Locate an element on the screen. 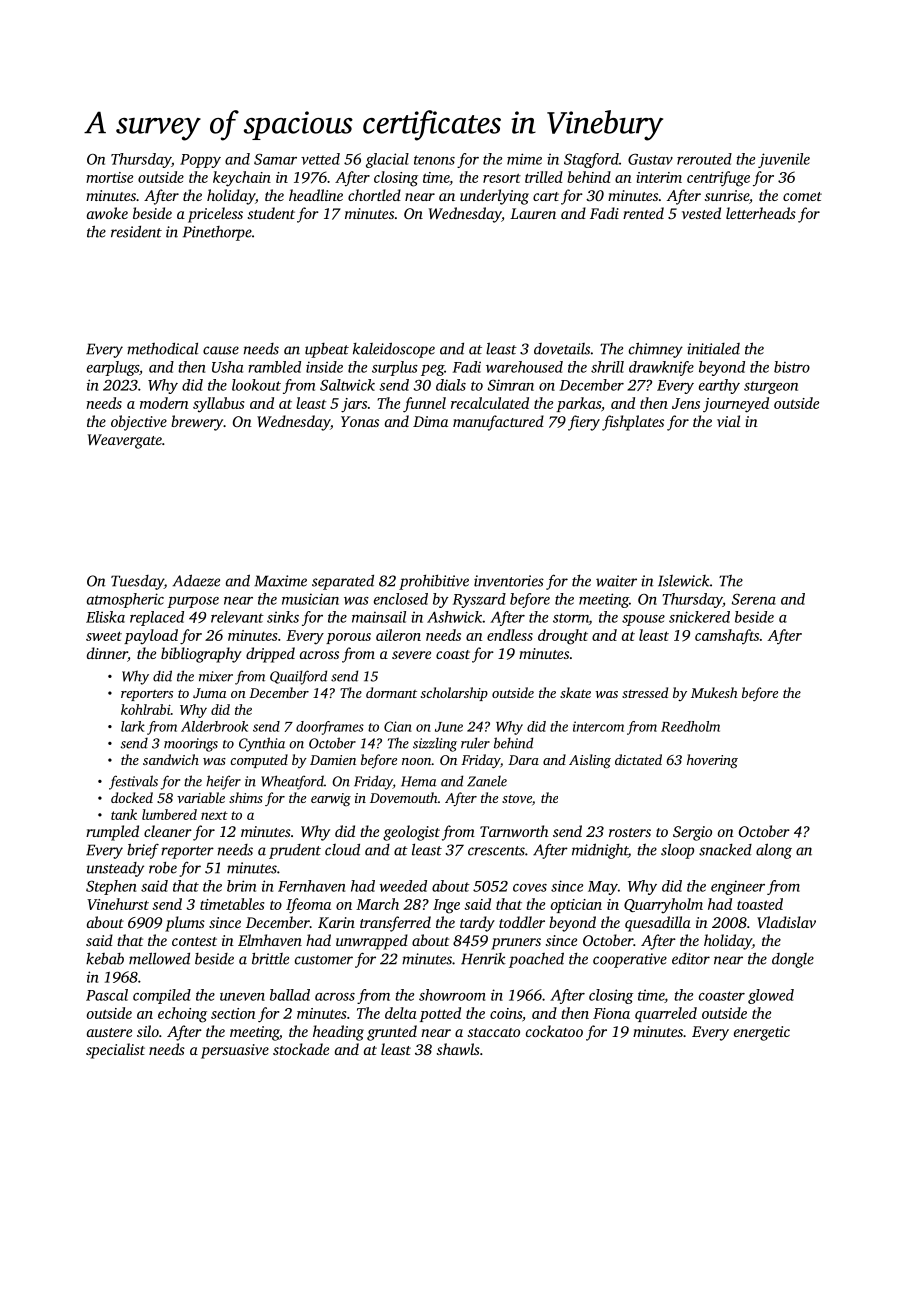 This screenshot has width=908, height=1316. methodical is located at coordinates (162, 348).
